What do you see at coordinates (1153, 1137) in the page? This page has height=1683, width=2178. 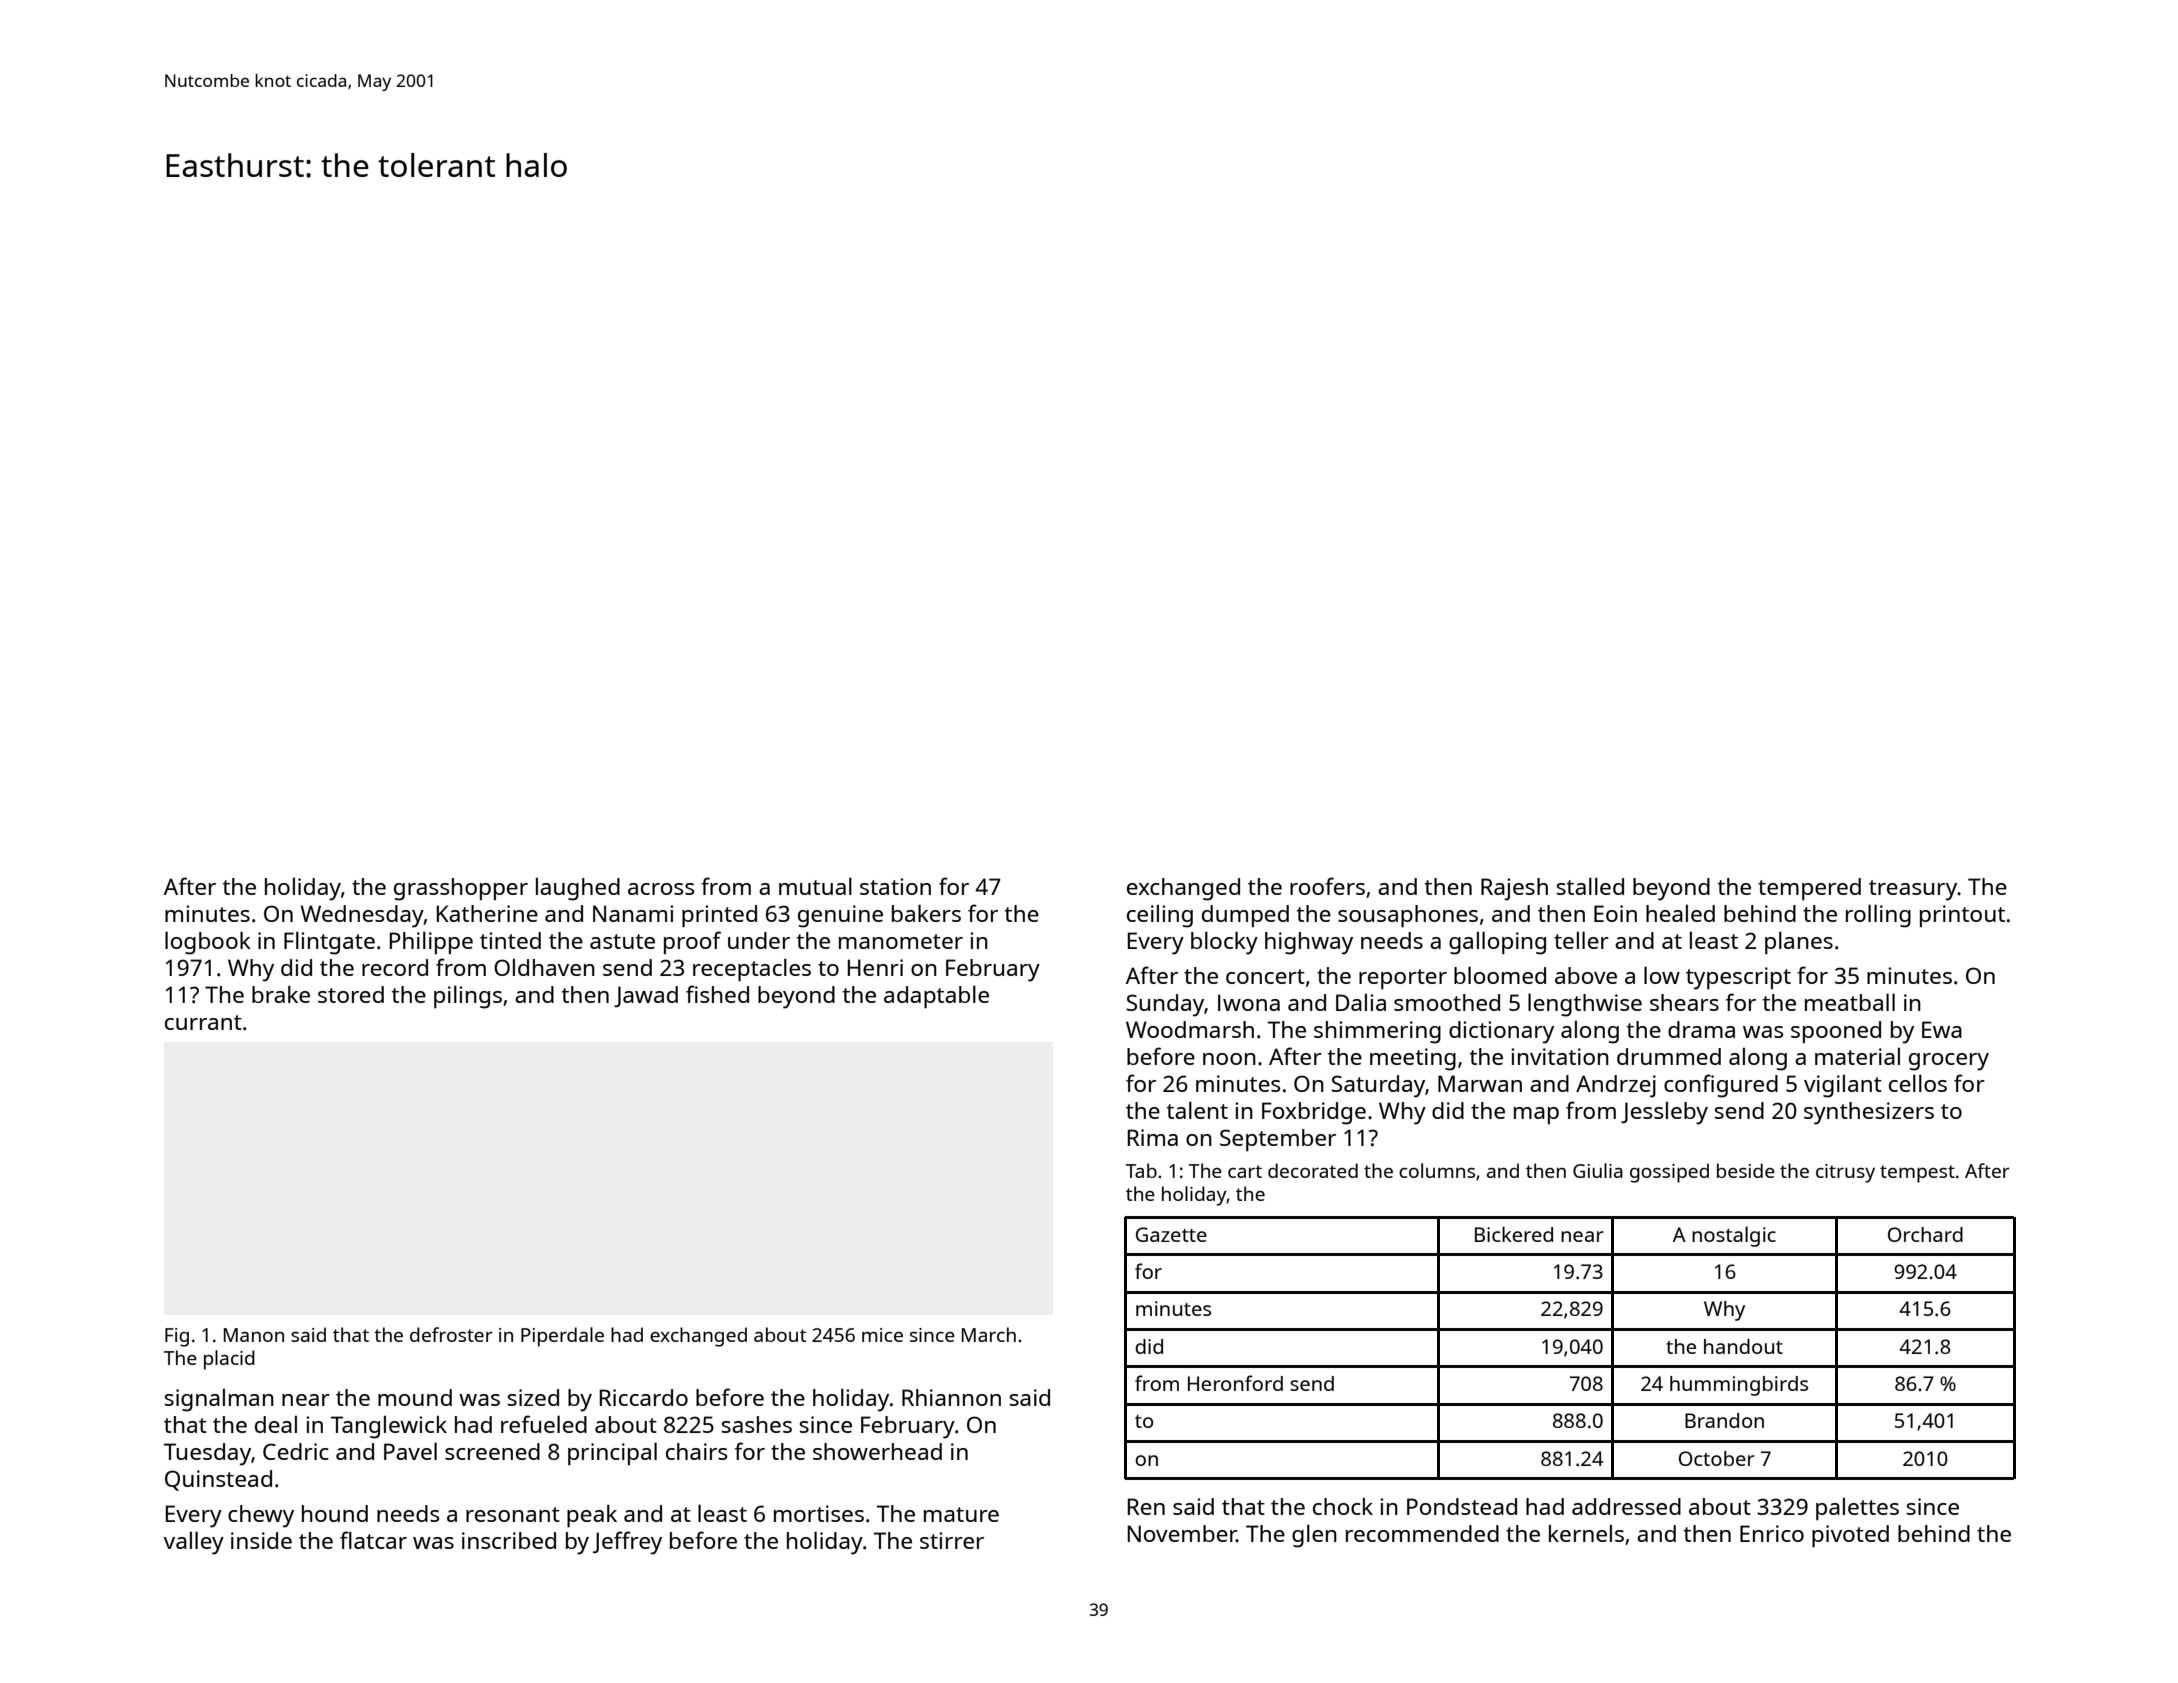 I see `Rima` at bounding box center [1153, 1137].
